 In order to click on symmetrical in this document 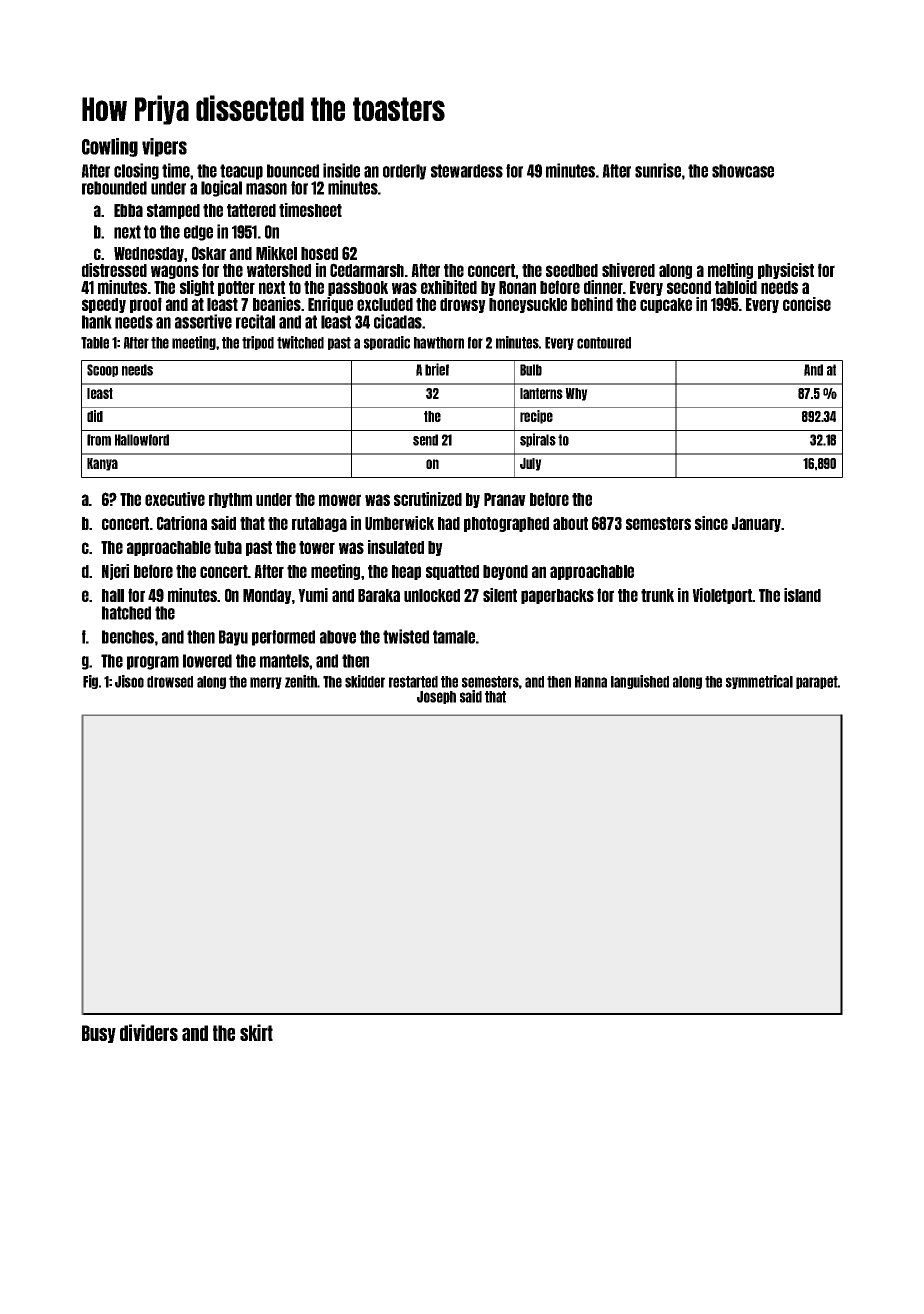, I will do `click(759, 682)`.
